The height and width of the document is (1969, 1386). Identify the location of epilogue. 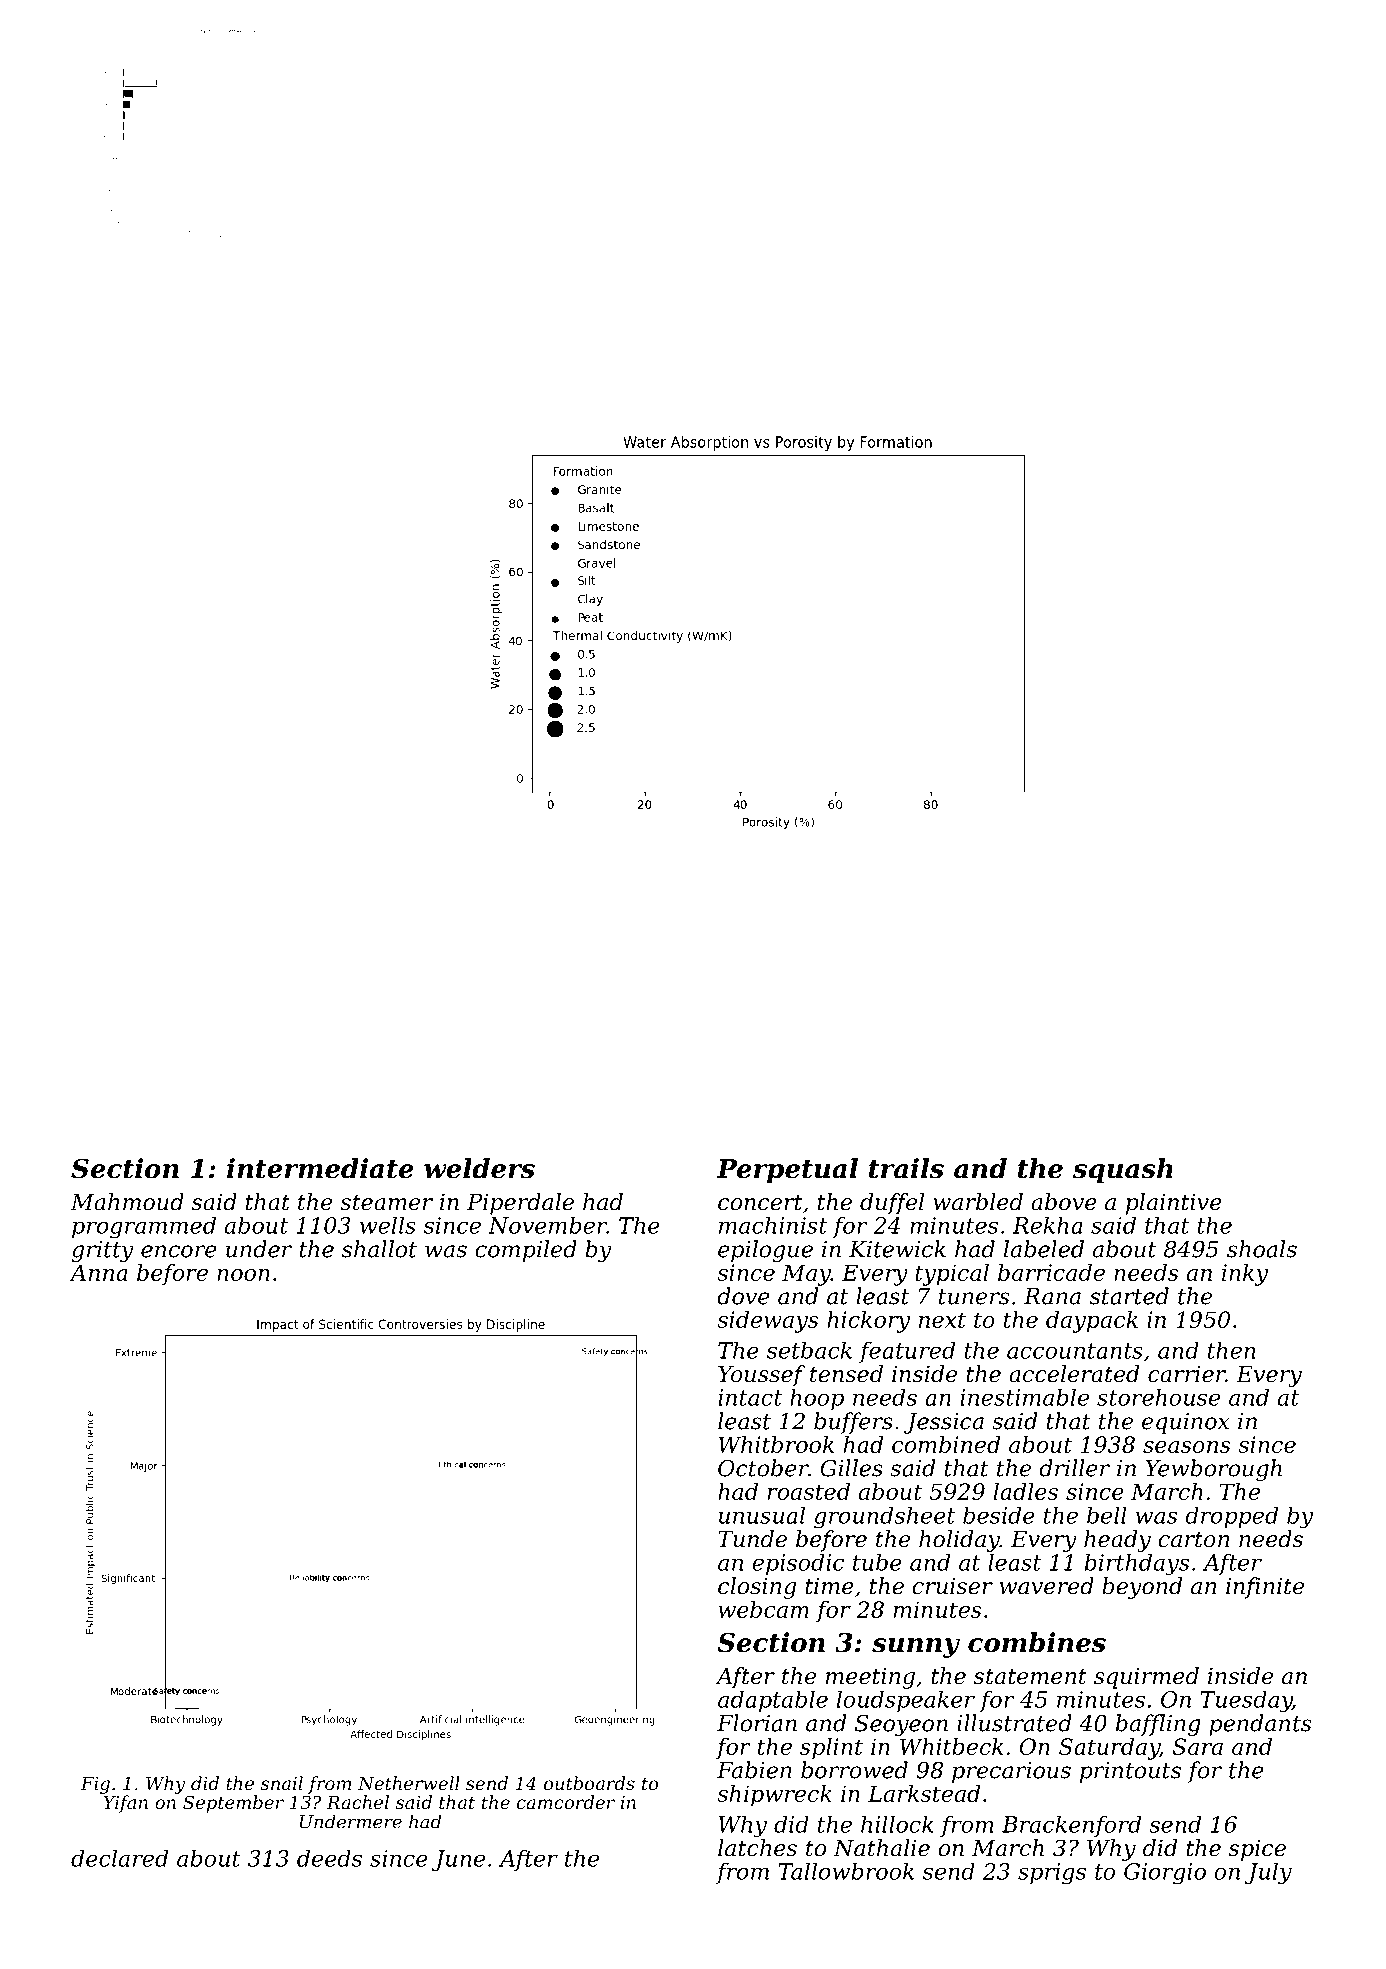
(765, 1251).
